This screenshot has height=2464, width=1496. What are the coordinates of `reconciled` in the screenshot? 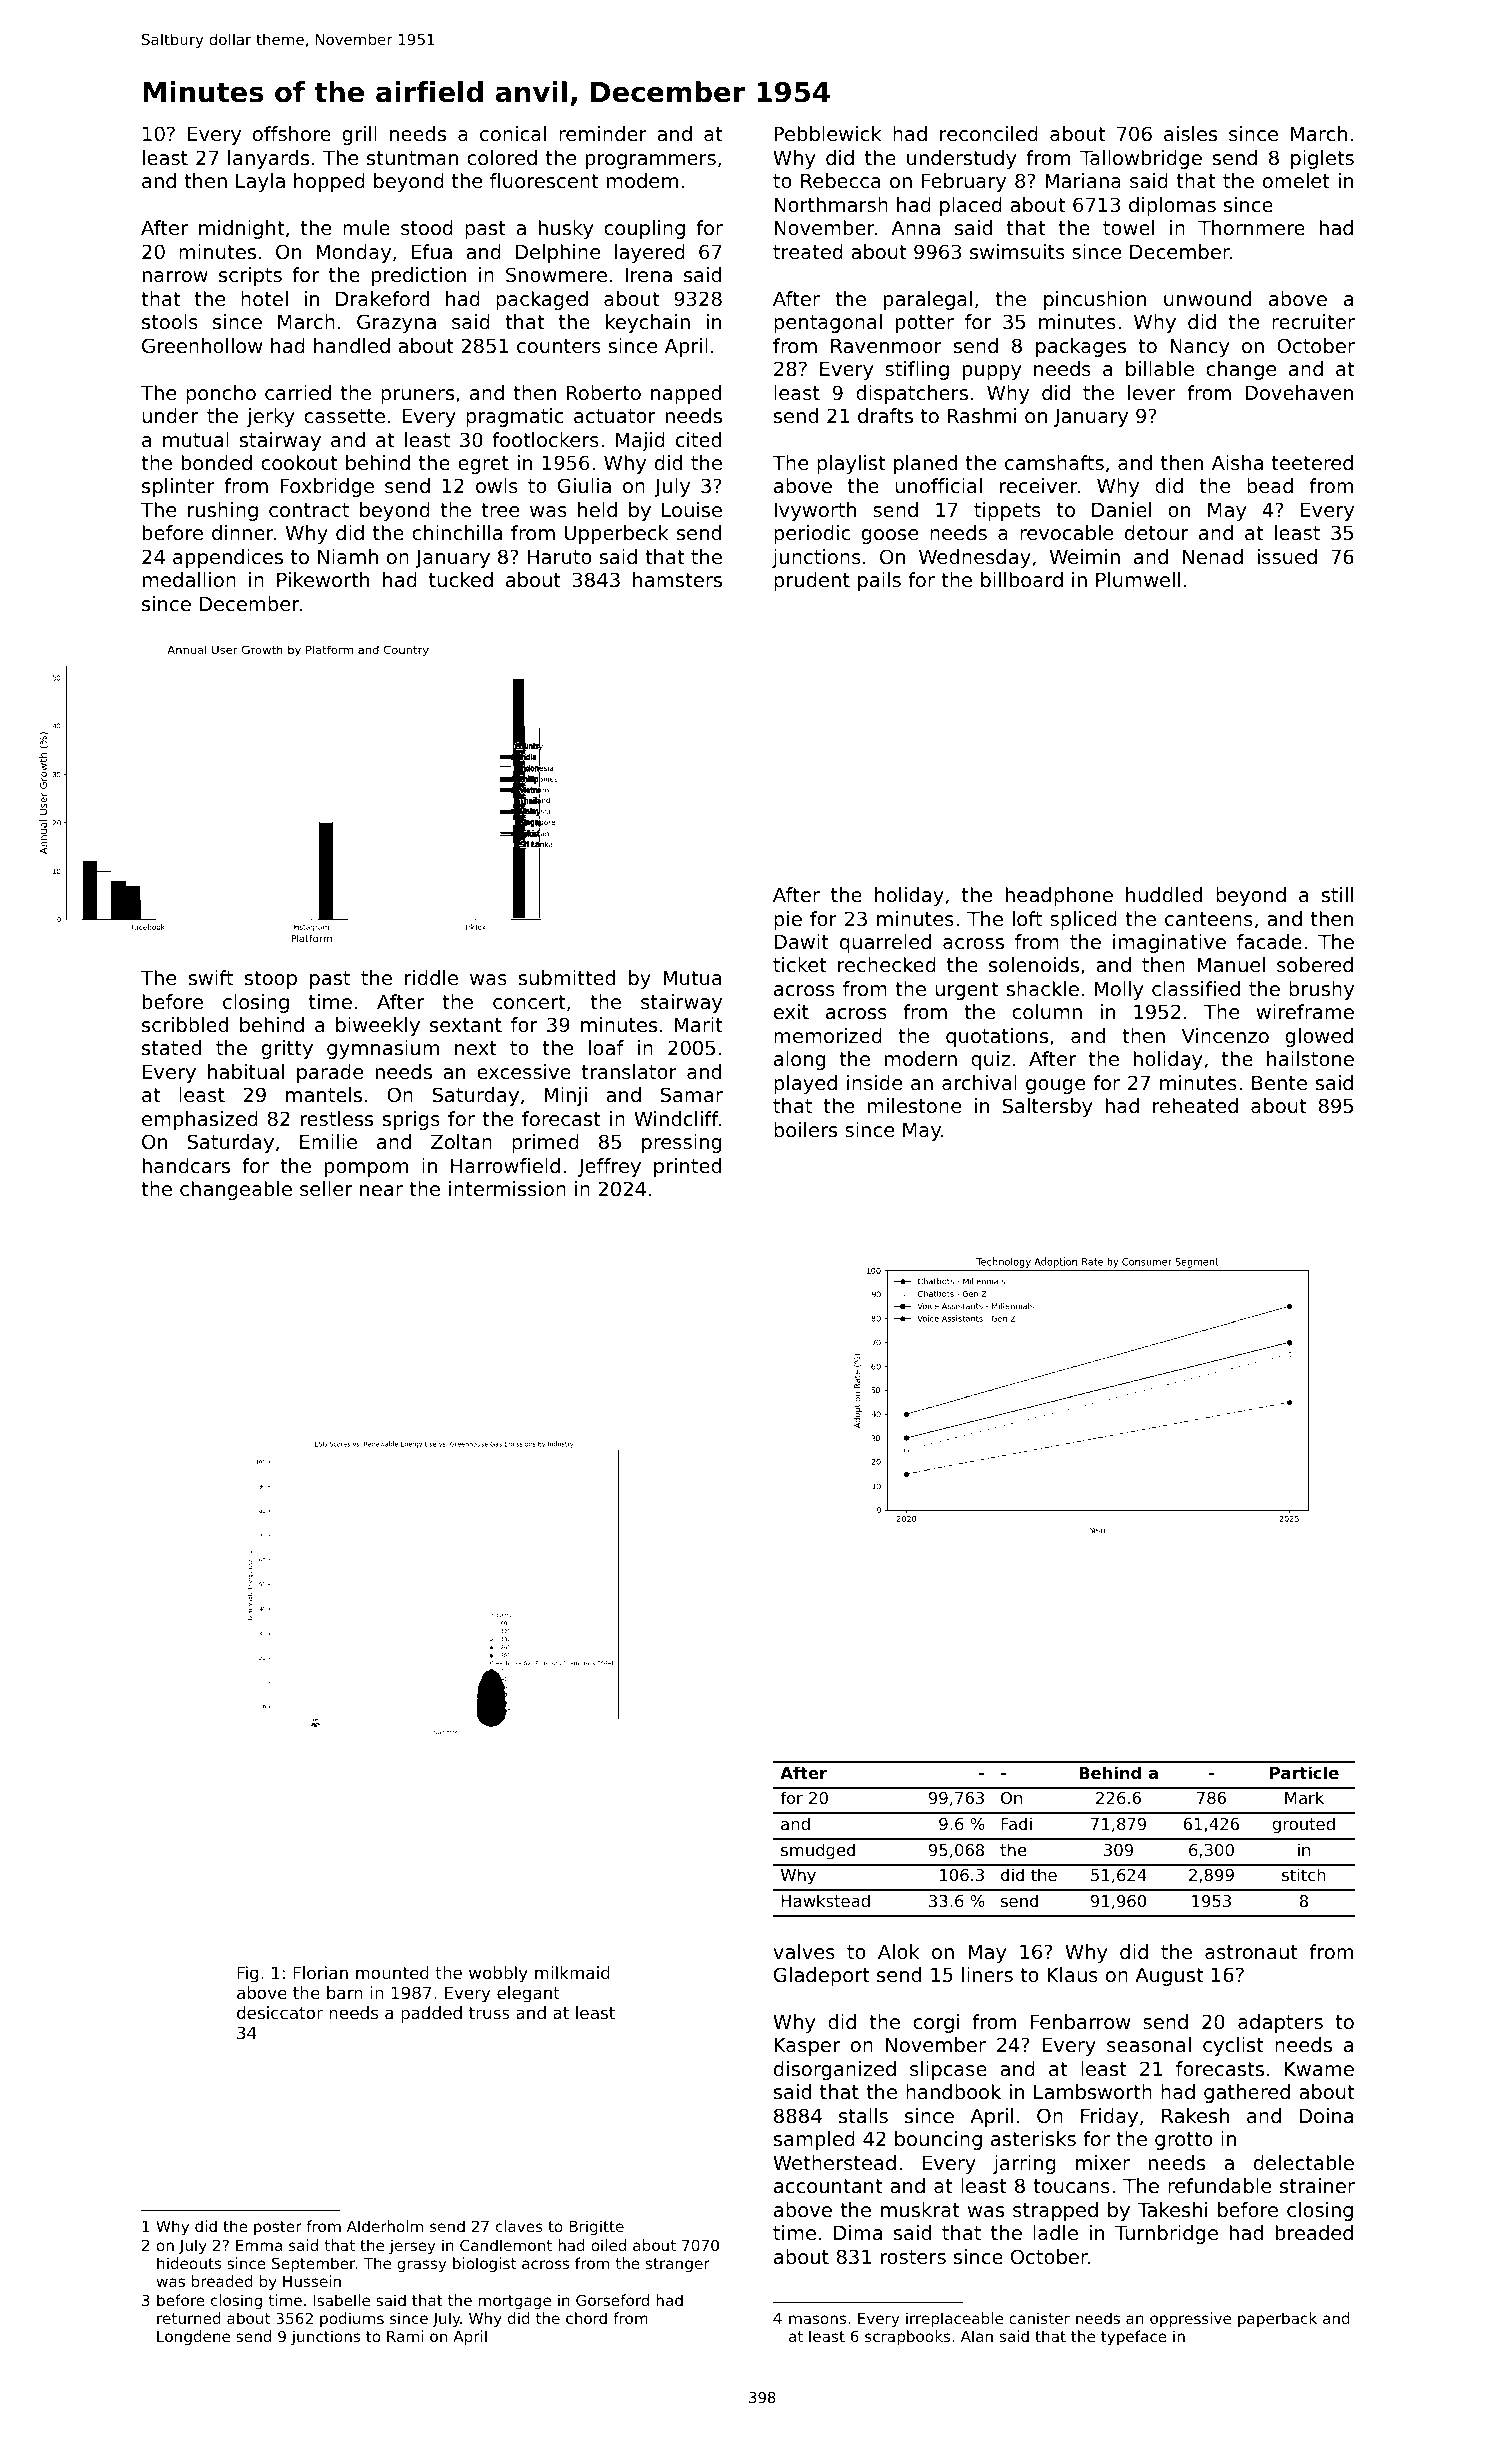 It's located at (989, 134).
